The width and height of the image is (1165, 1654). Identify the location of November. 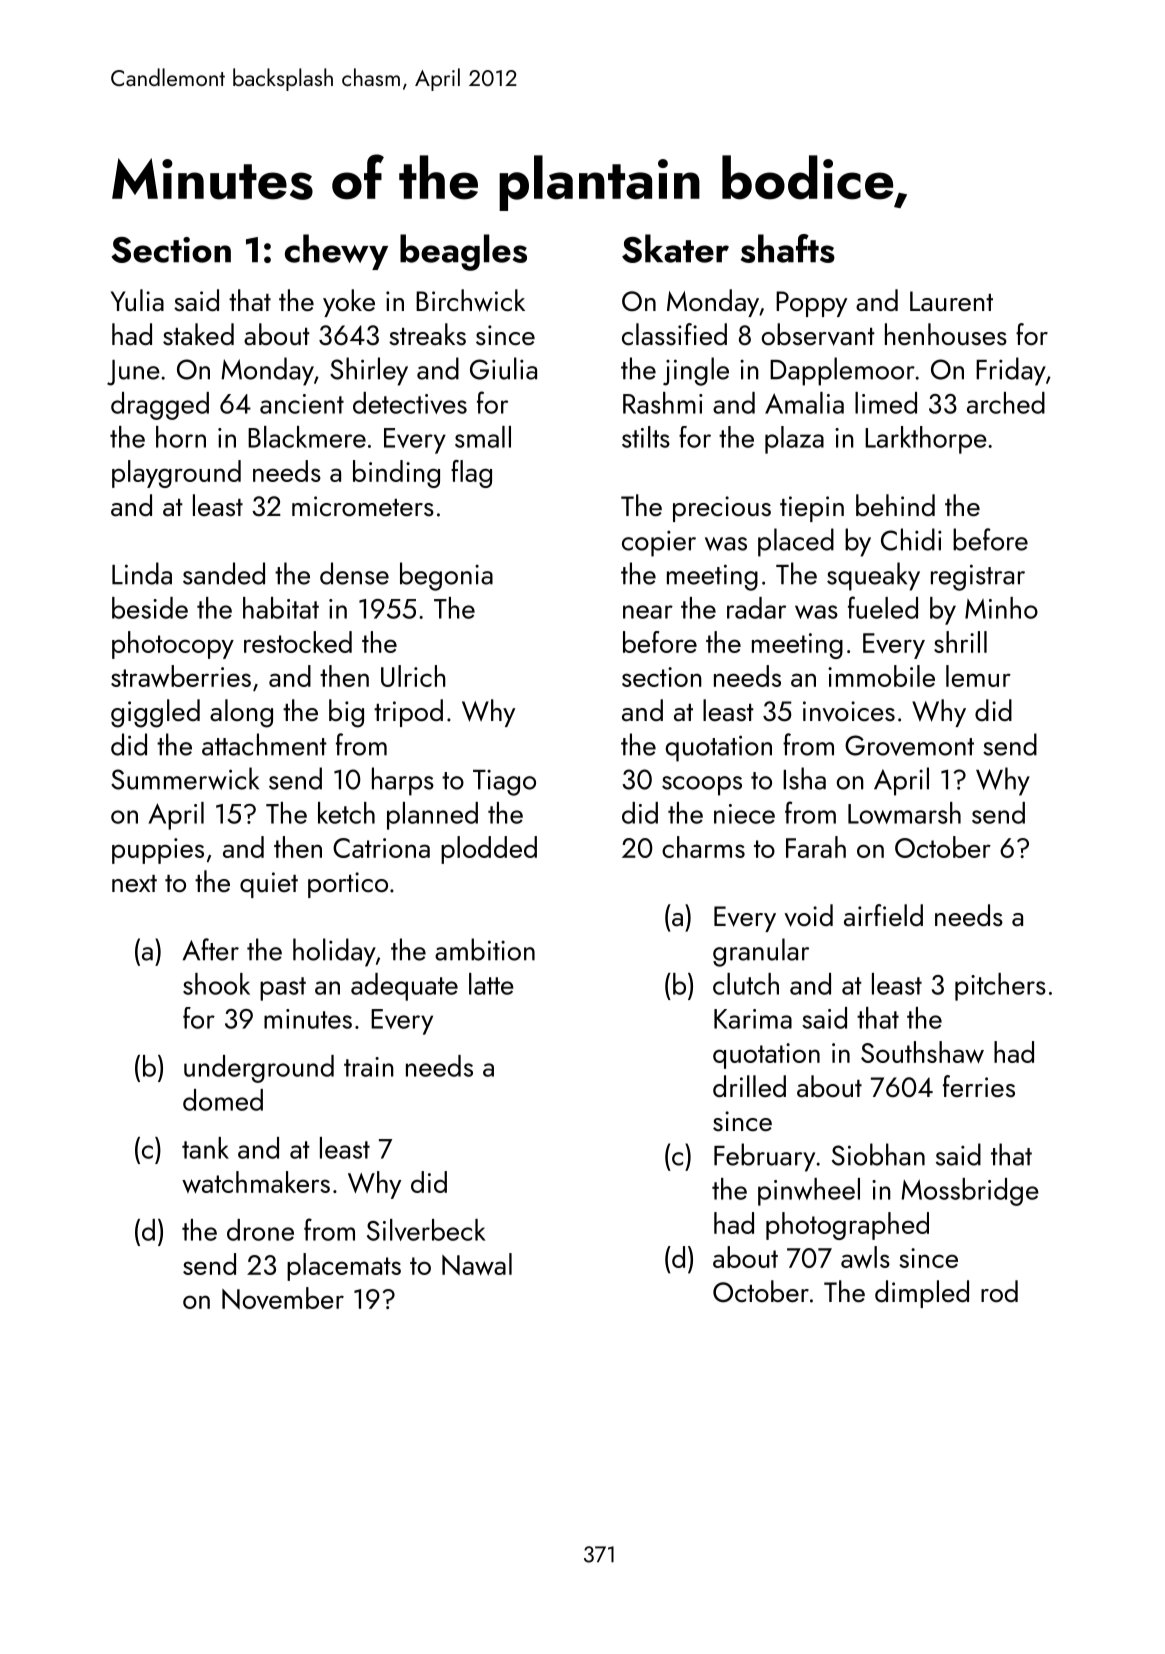
(283, 1298).
